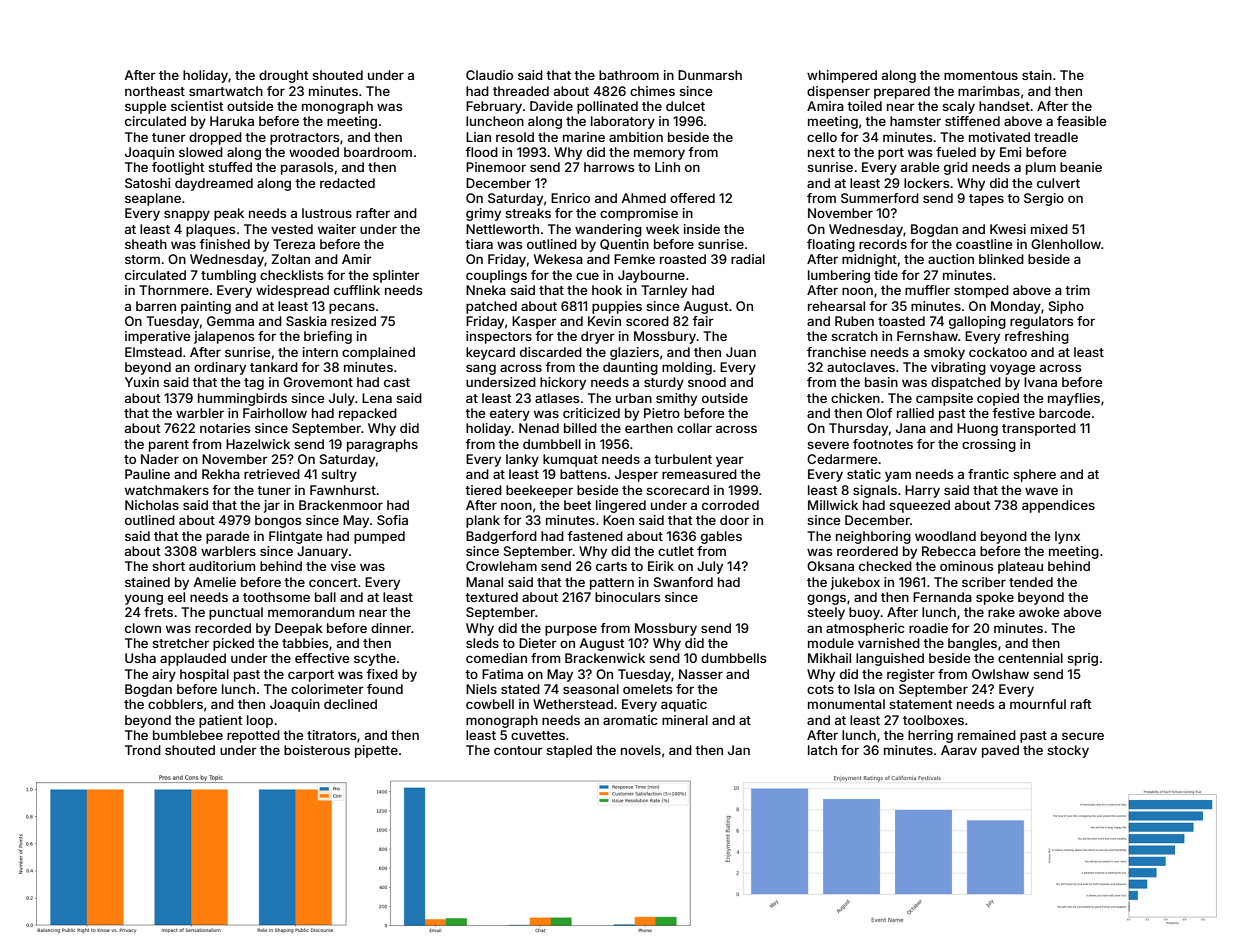 This screenshot has height=952, width=1233. What do you see at coordinates (981, 75) in the screenshot?
I see `momentous` at bounding box center [981, 75].
